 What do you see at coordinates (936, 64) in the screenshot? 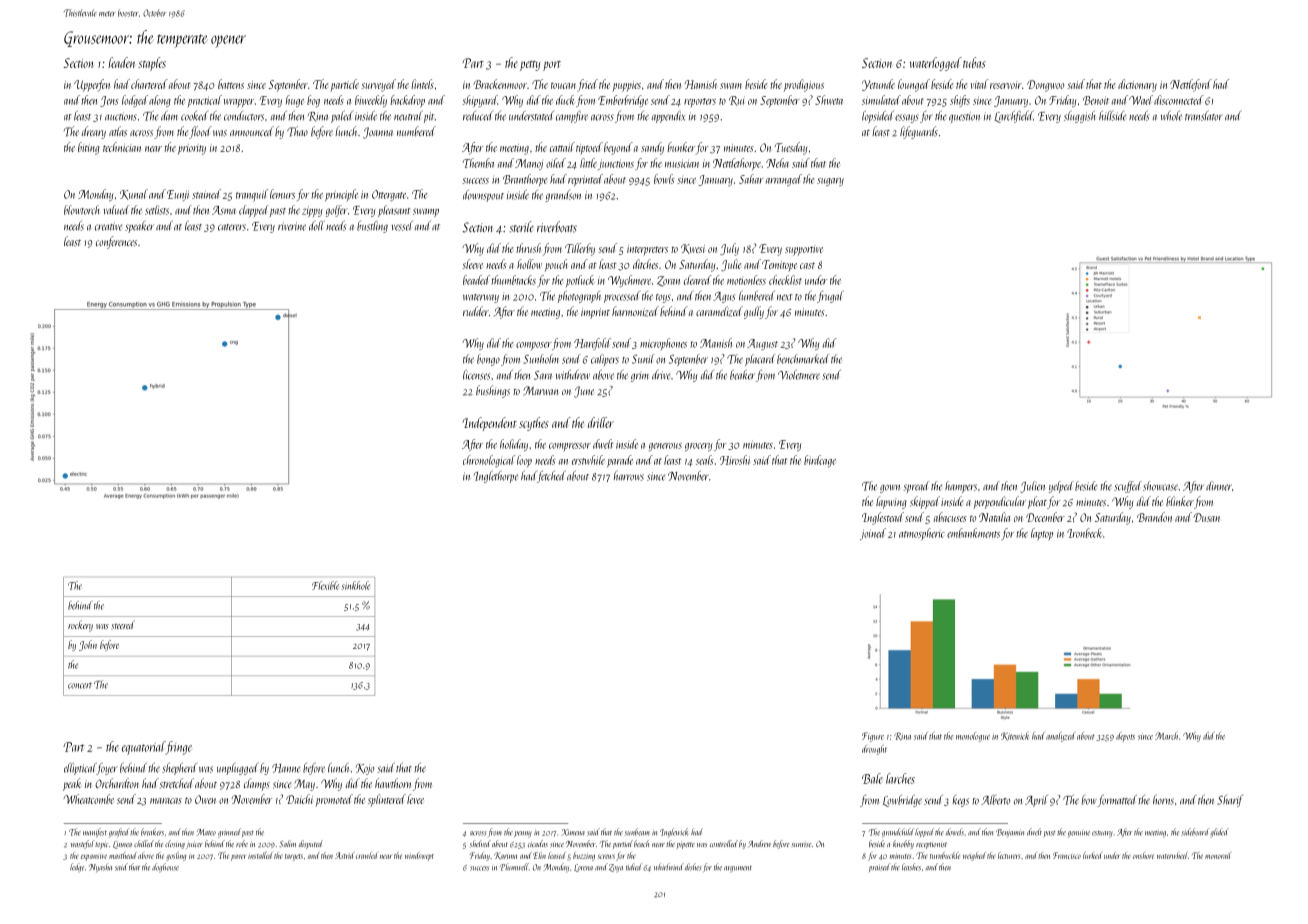
I see `waterlogged` at bounding box center [936, 64].
